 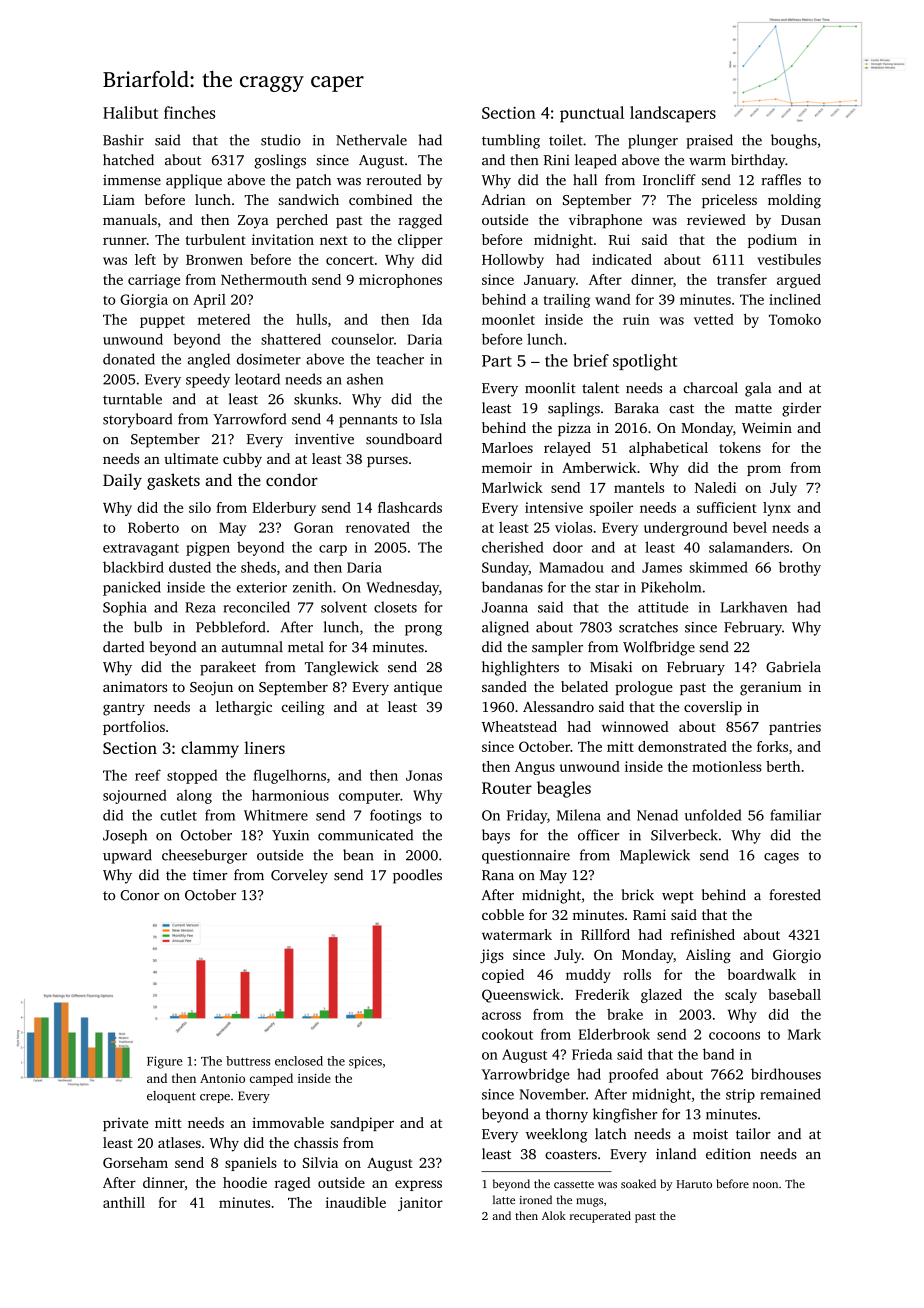 What do you see at coordinates (124, 1202) in the page?
I see `anthill` at bounding box center [124, 1202].
